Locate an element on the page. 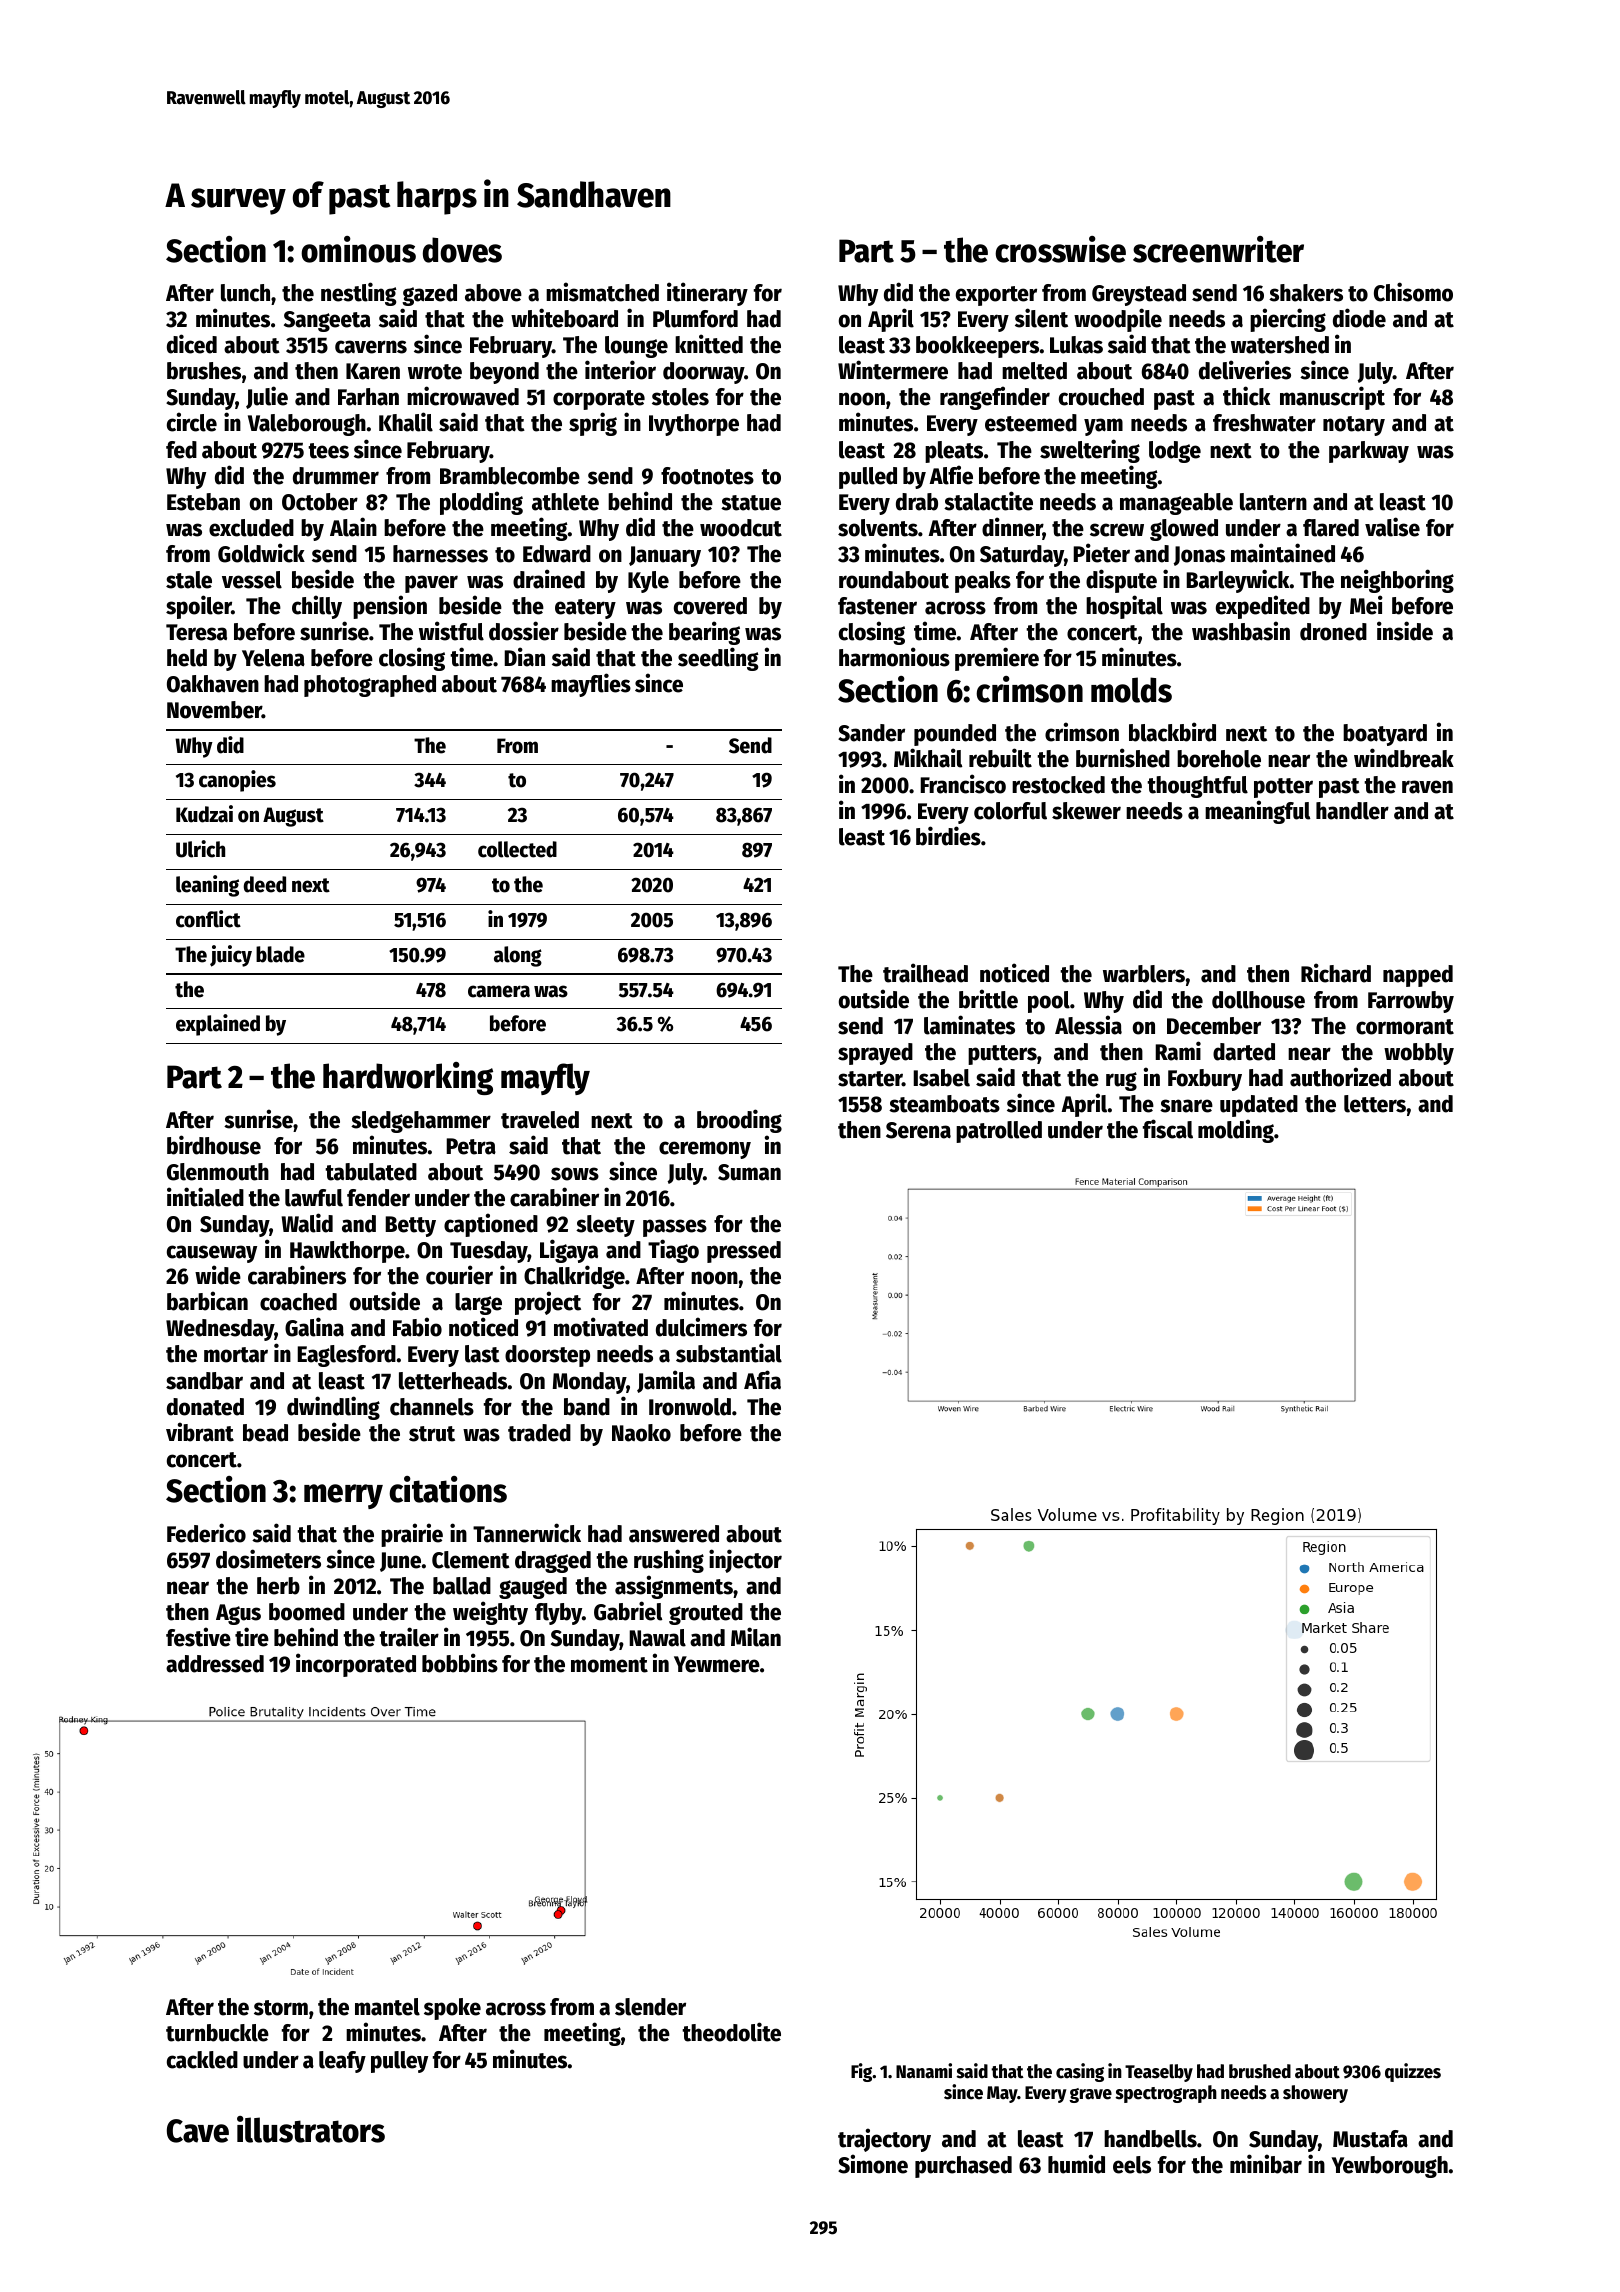 Image resolution: width=1620 pixels, height=2292 pixels. bobbins is located at coordinates (460, 1663).
